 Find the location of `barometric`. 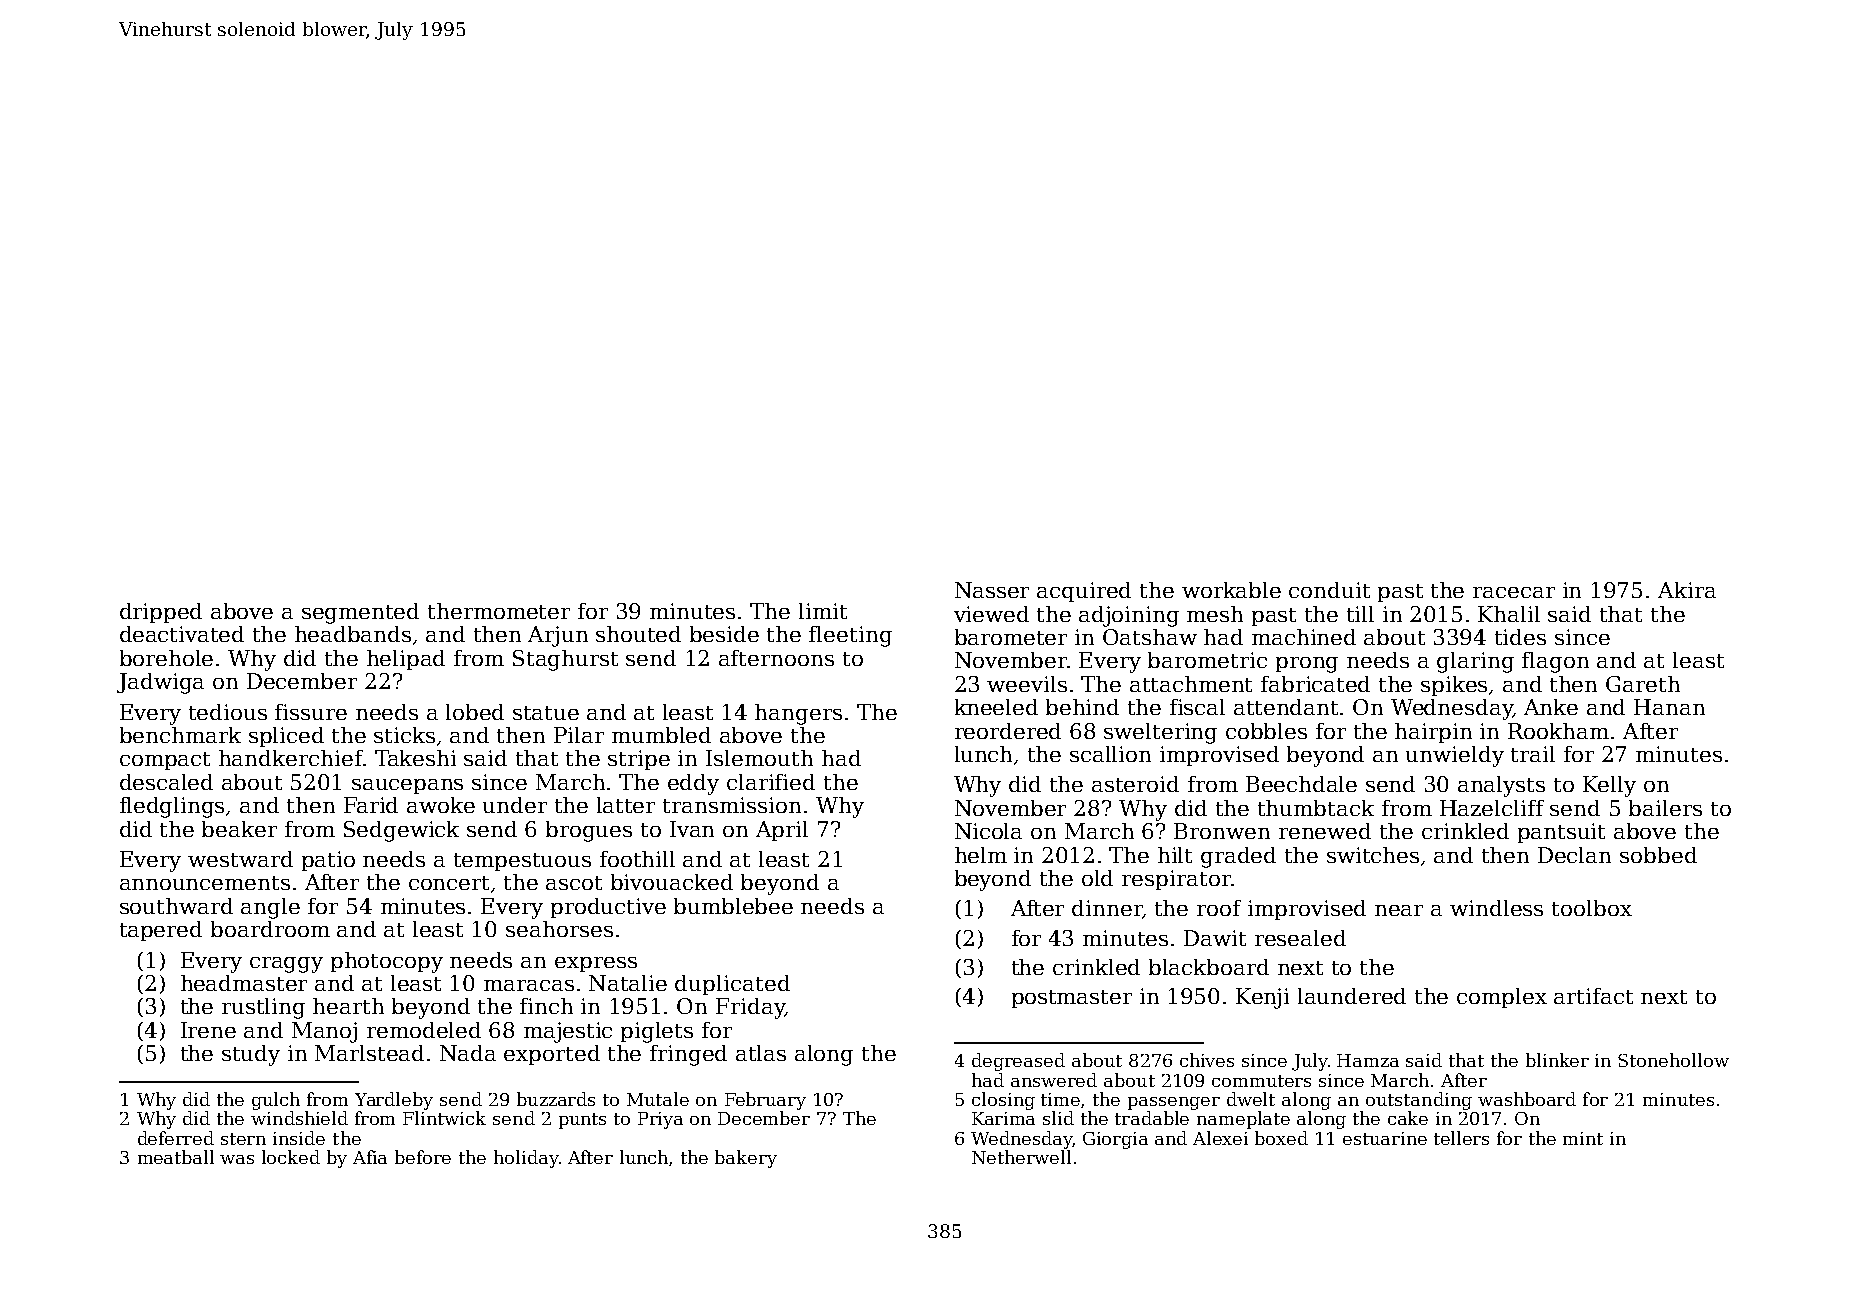

barometric is located at coordinates (1207, 660).
